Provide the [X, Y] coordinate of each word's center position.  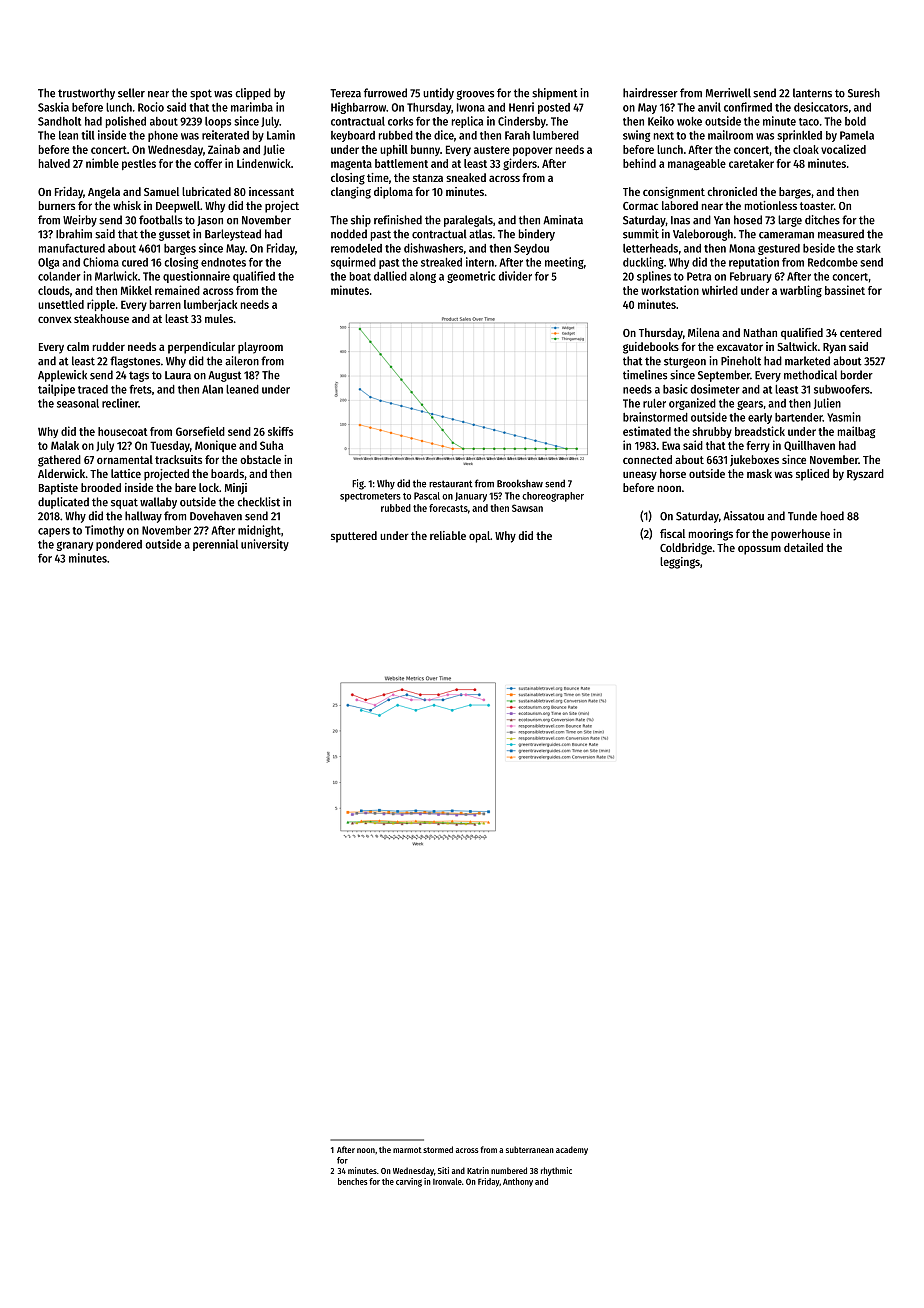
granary [74, 546]
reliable [448, 535]
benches [353, 1181]
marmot [407, 1150]
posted [554, 108]
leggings [680, 563]
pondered [119, 545]
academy [572, 1150]
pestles [139, 164]
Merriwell [728, 93]
